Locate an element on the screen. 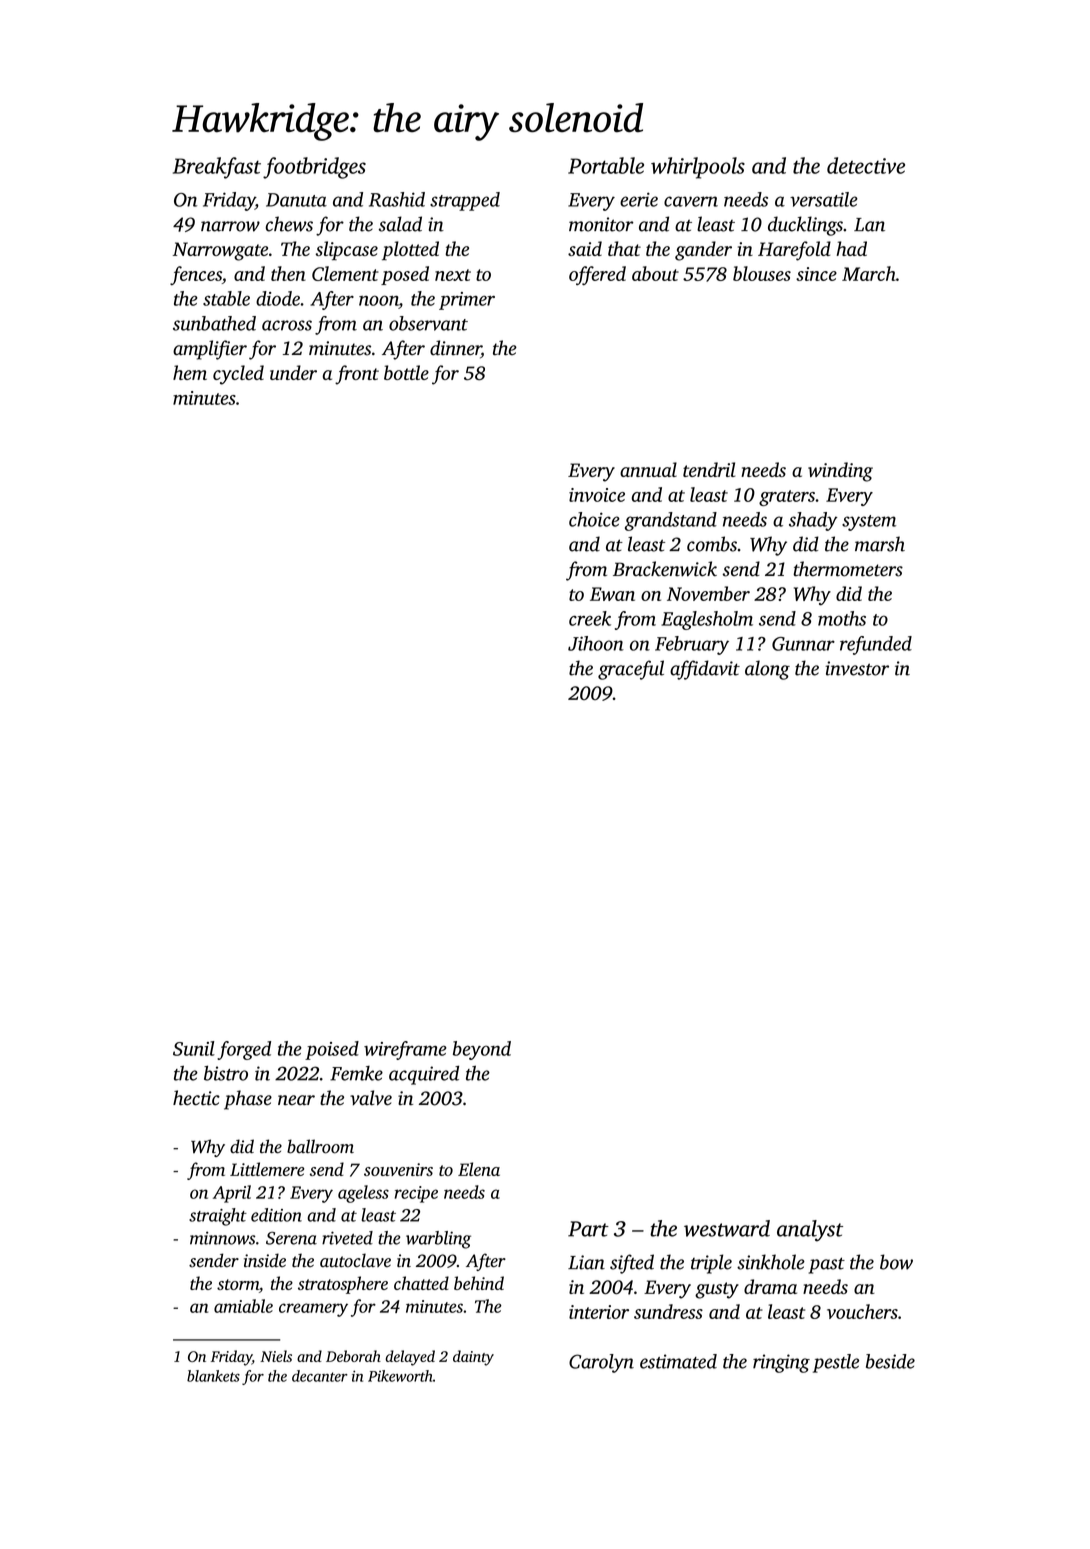 This screenshot has width=1090, height=1549. poised is located at coordinates (332, 1050).
